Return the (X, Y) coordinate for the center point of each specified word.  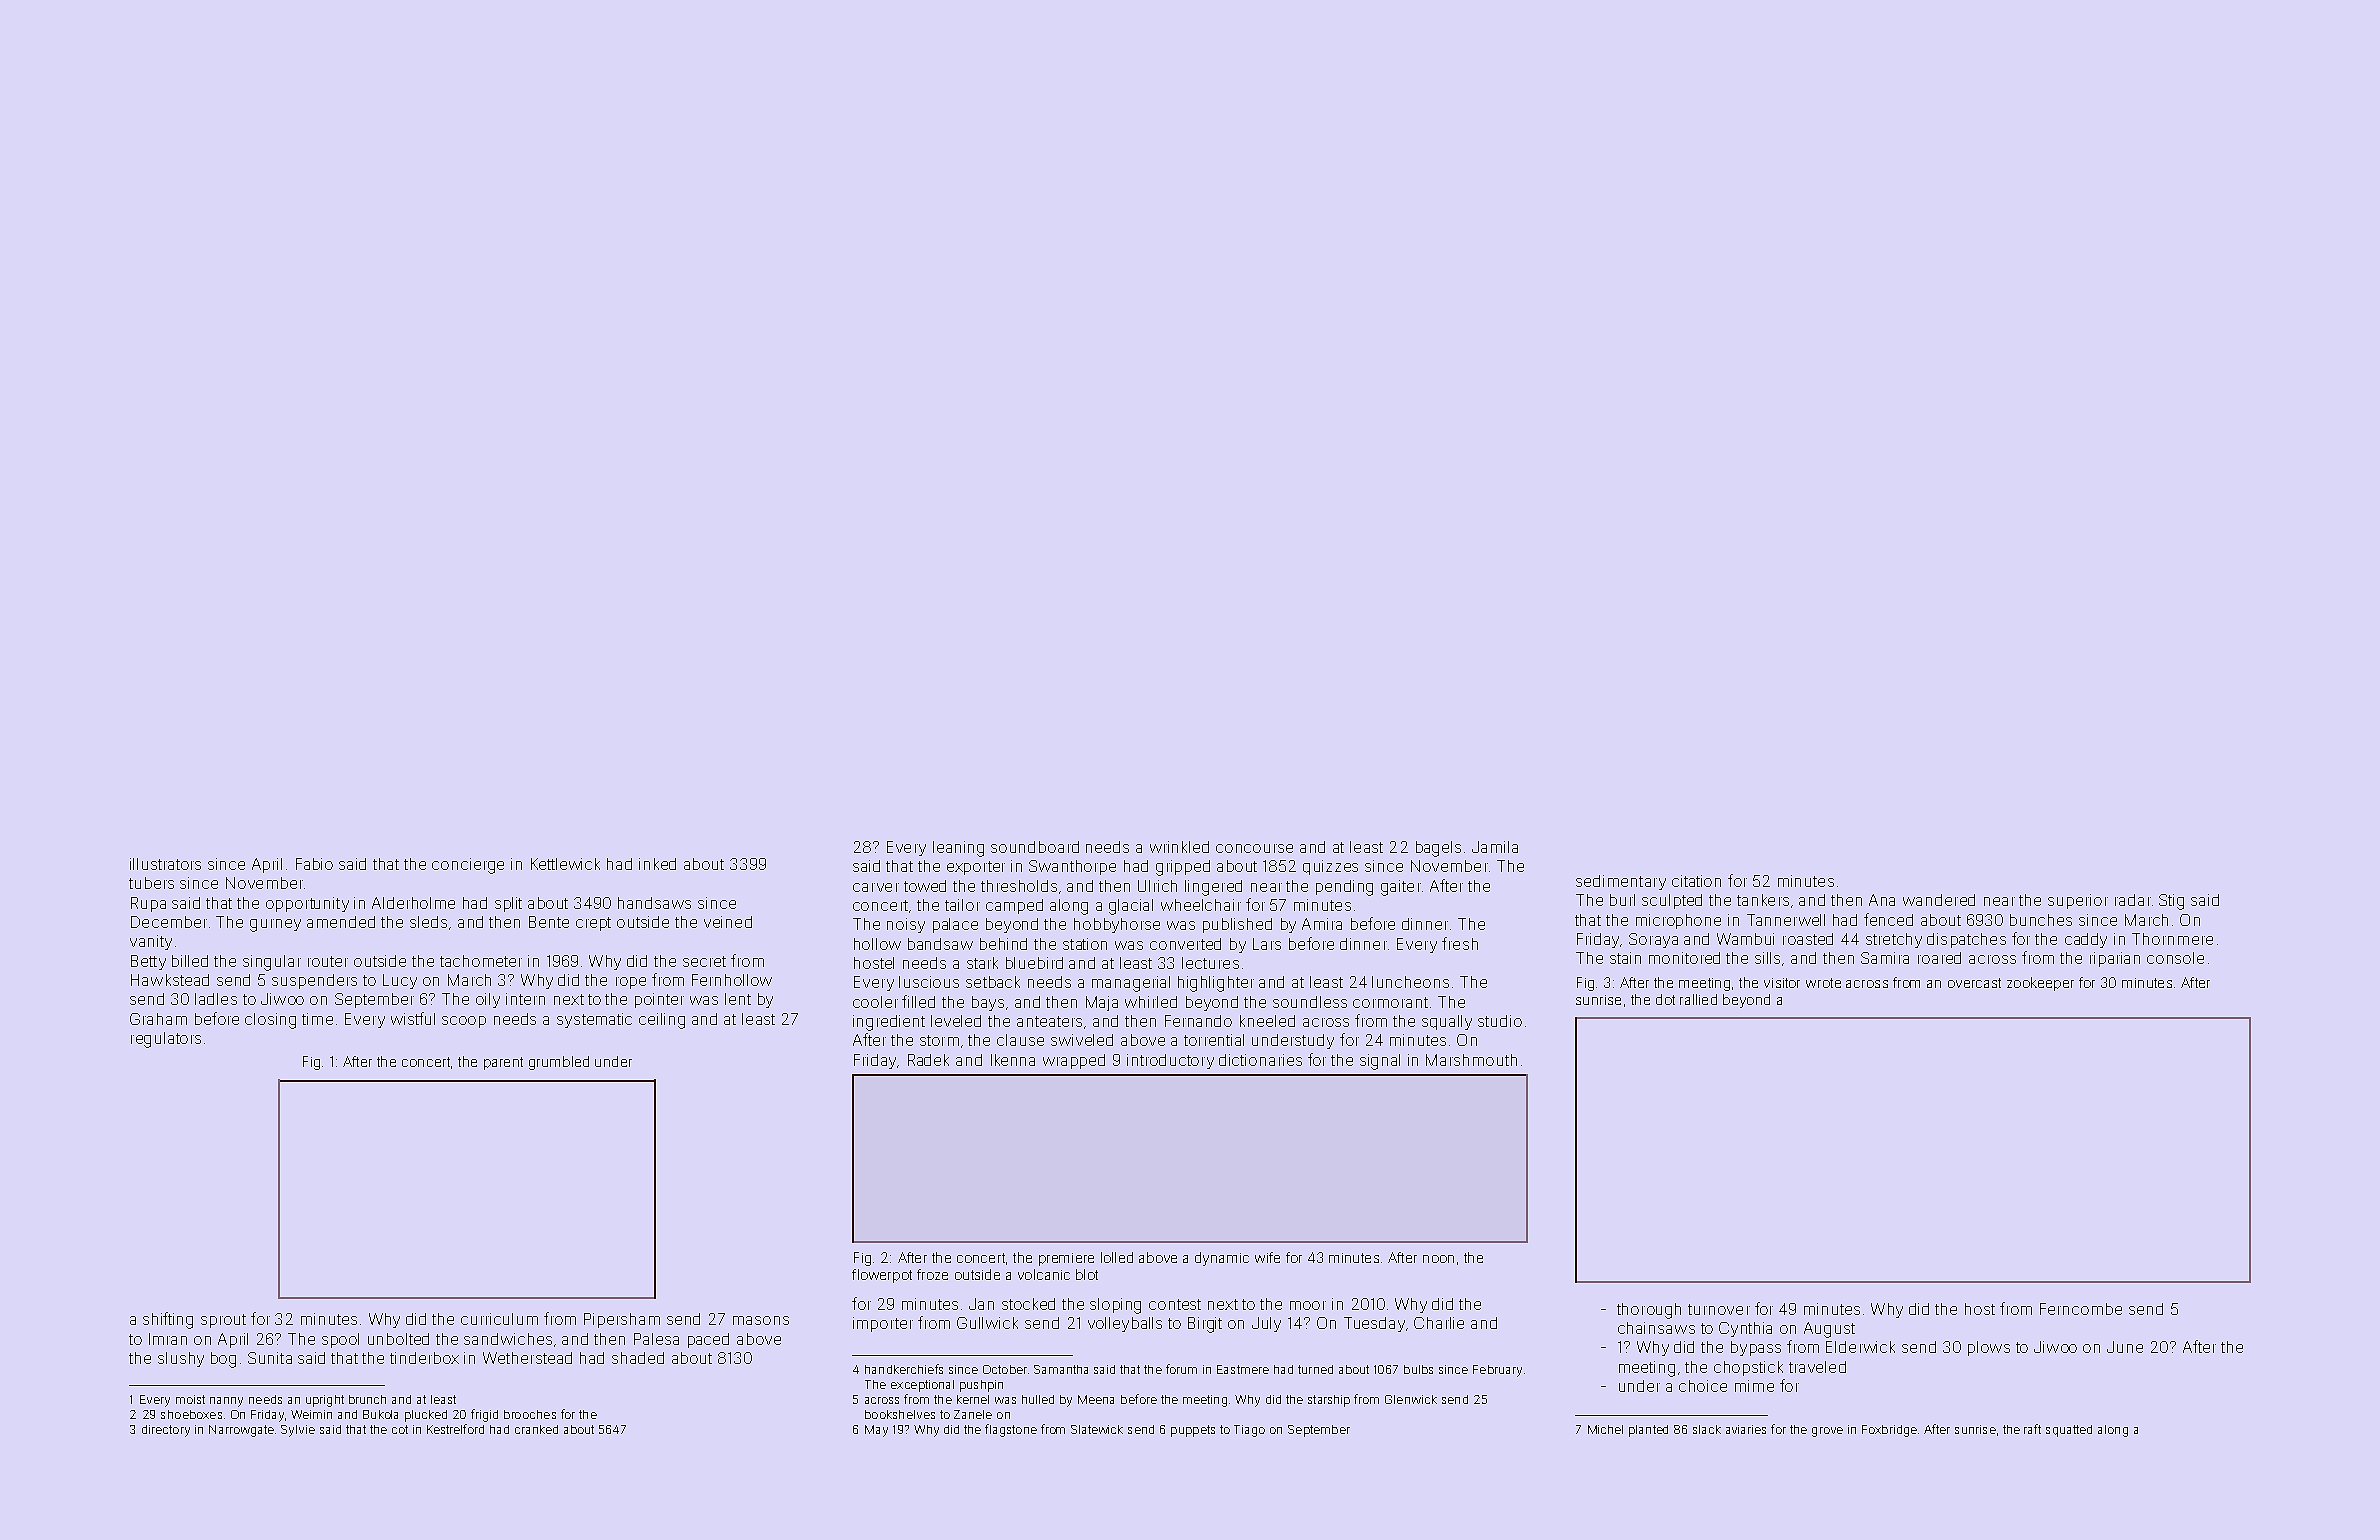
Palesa (656, 1339)
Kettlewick (565, 864)
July (1266, 1324)
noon (1438, 1259)
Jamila (1495, 847)
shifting (168, 1320)
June (2125, 1347)
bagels (1438, 849)
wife (1267, 1257)
